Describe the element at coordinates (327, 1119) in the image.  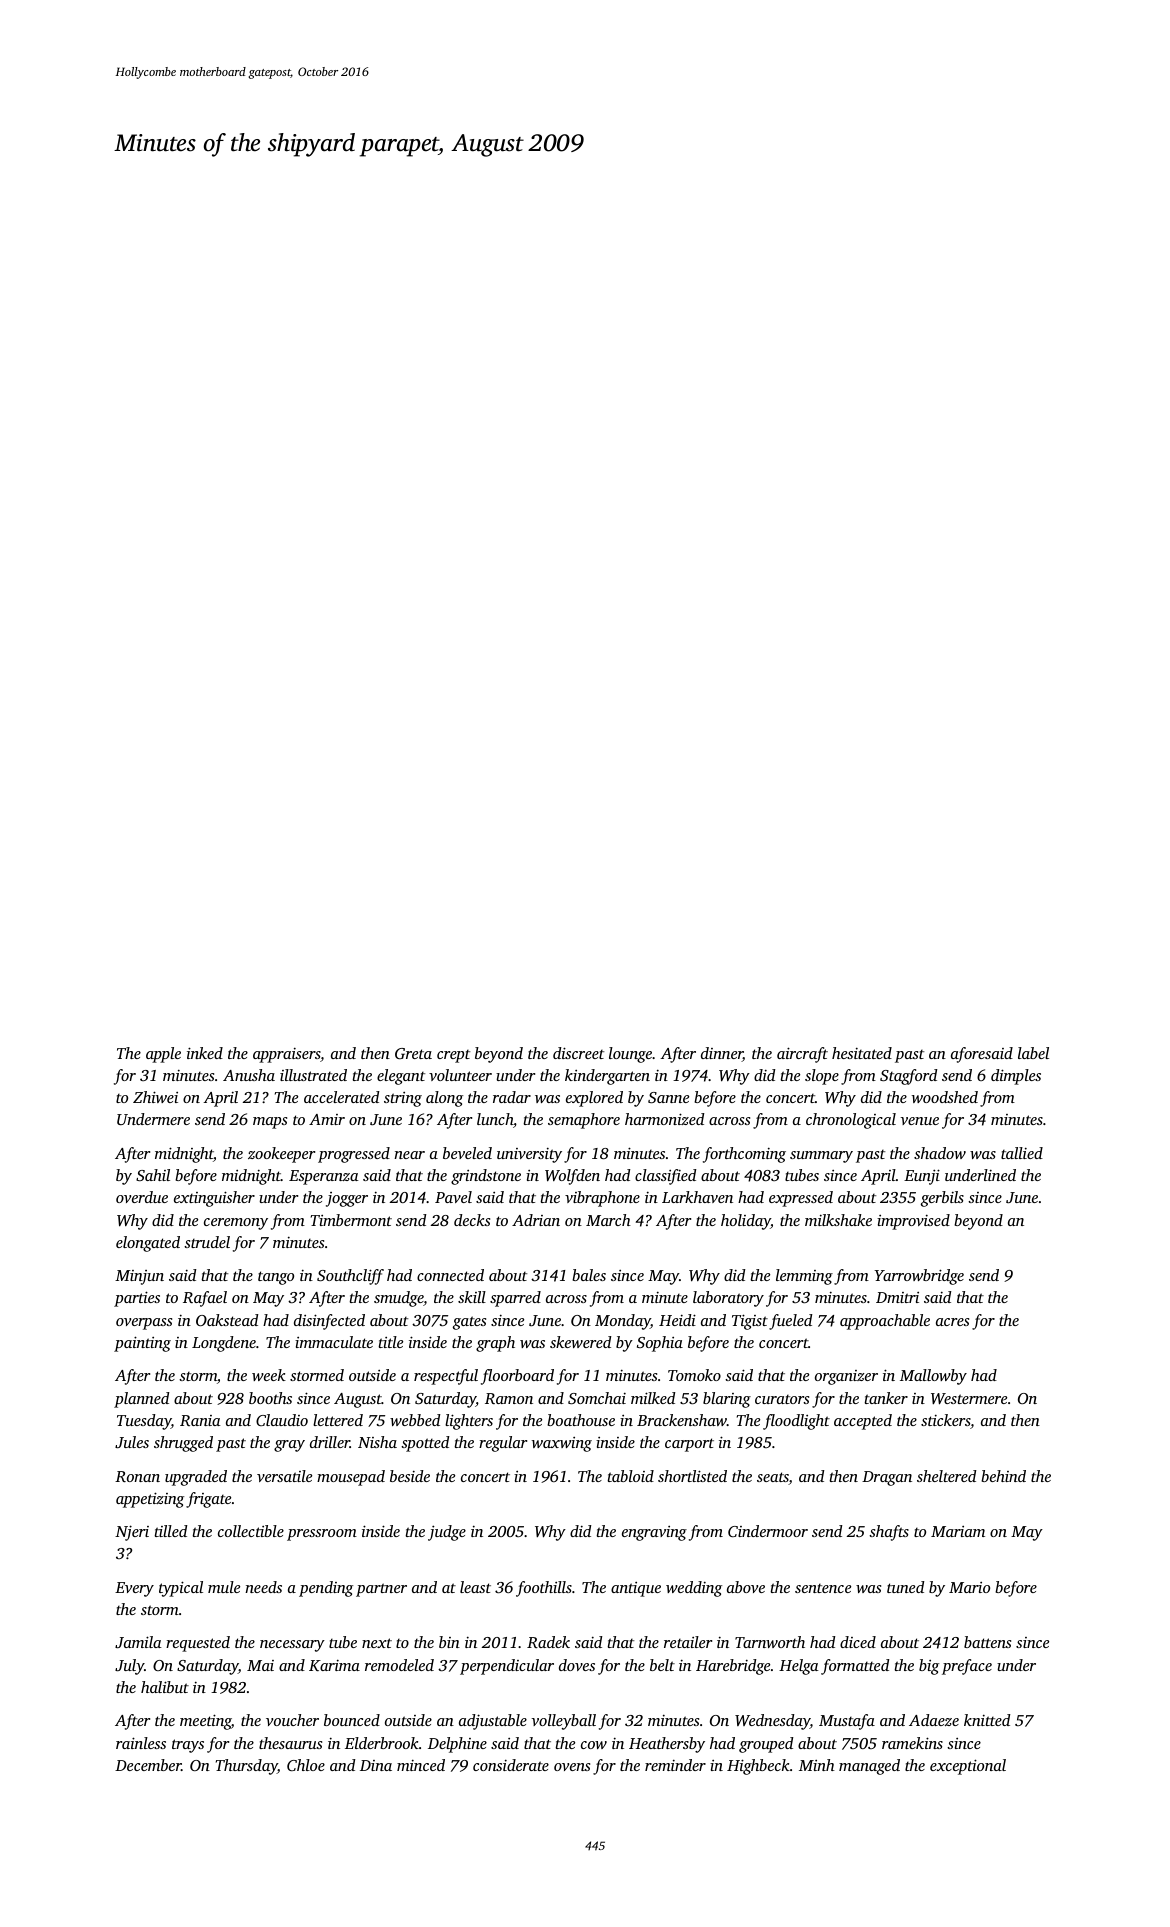
I see `Amir` at that location.
